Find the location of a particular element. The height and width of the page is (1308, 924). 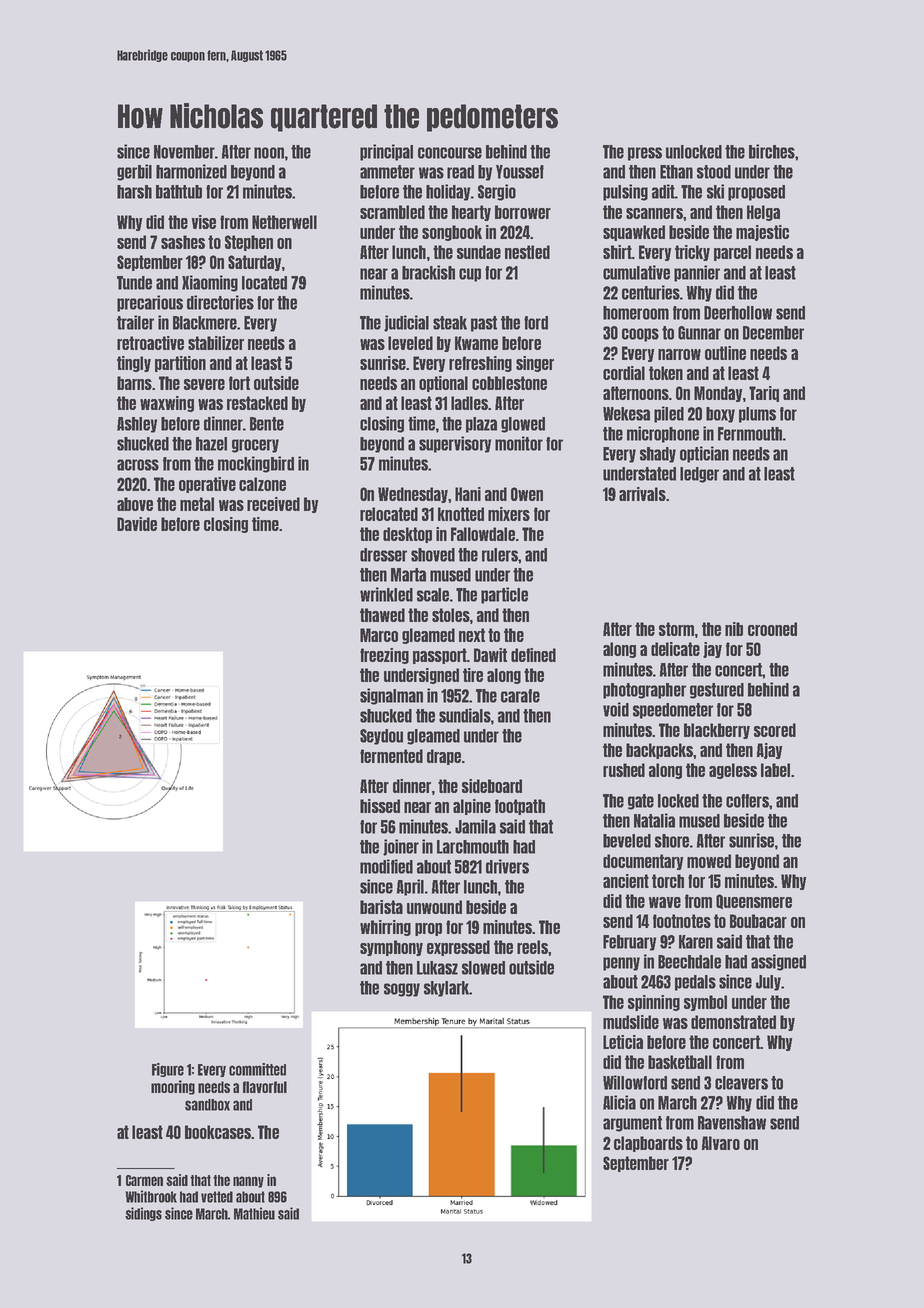

gestured is located at coordinates (717, 691).
